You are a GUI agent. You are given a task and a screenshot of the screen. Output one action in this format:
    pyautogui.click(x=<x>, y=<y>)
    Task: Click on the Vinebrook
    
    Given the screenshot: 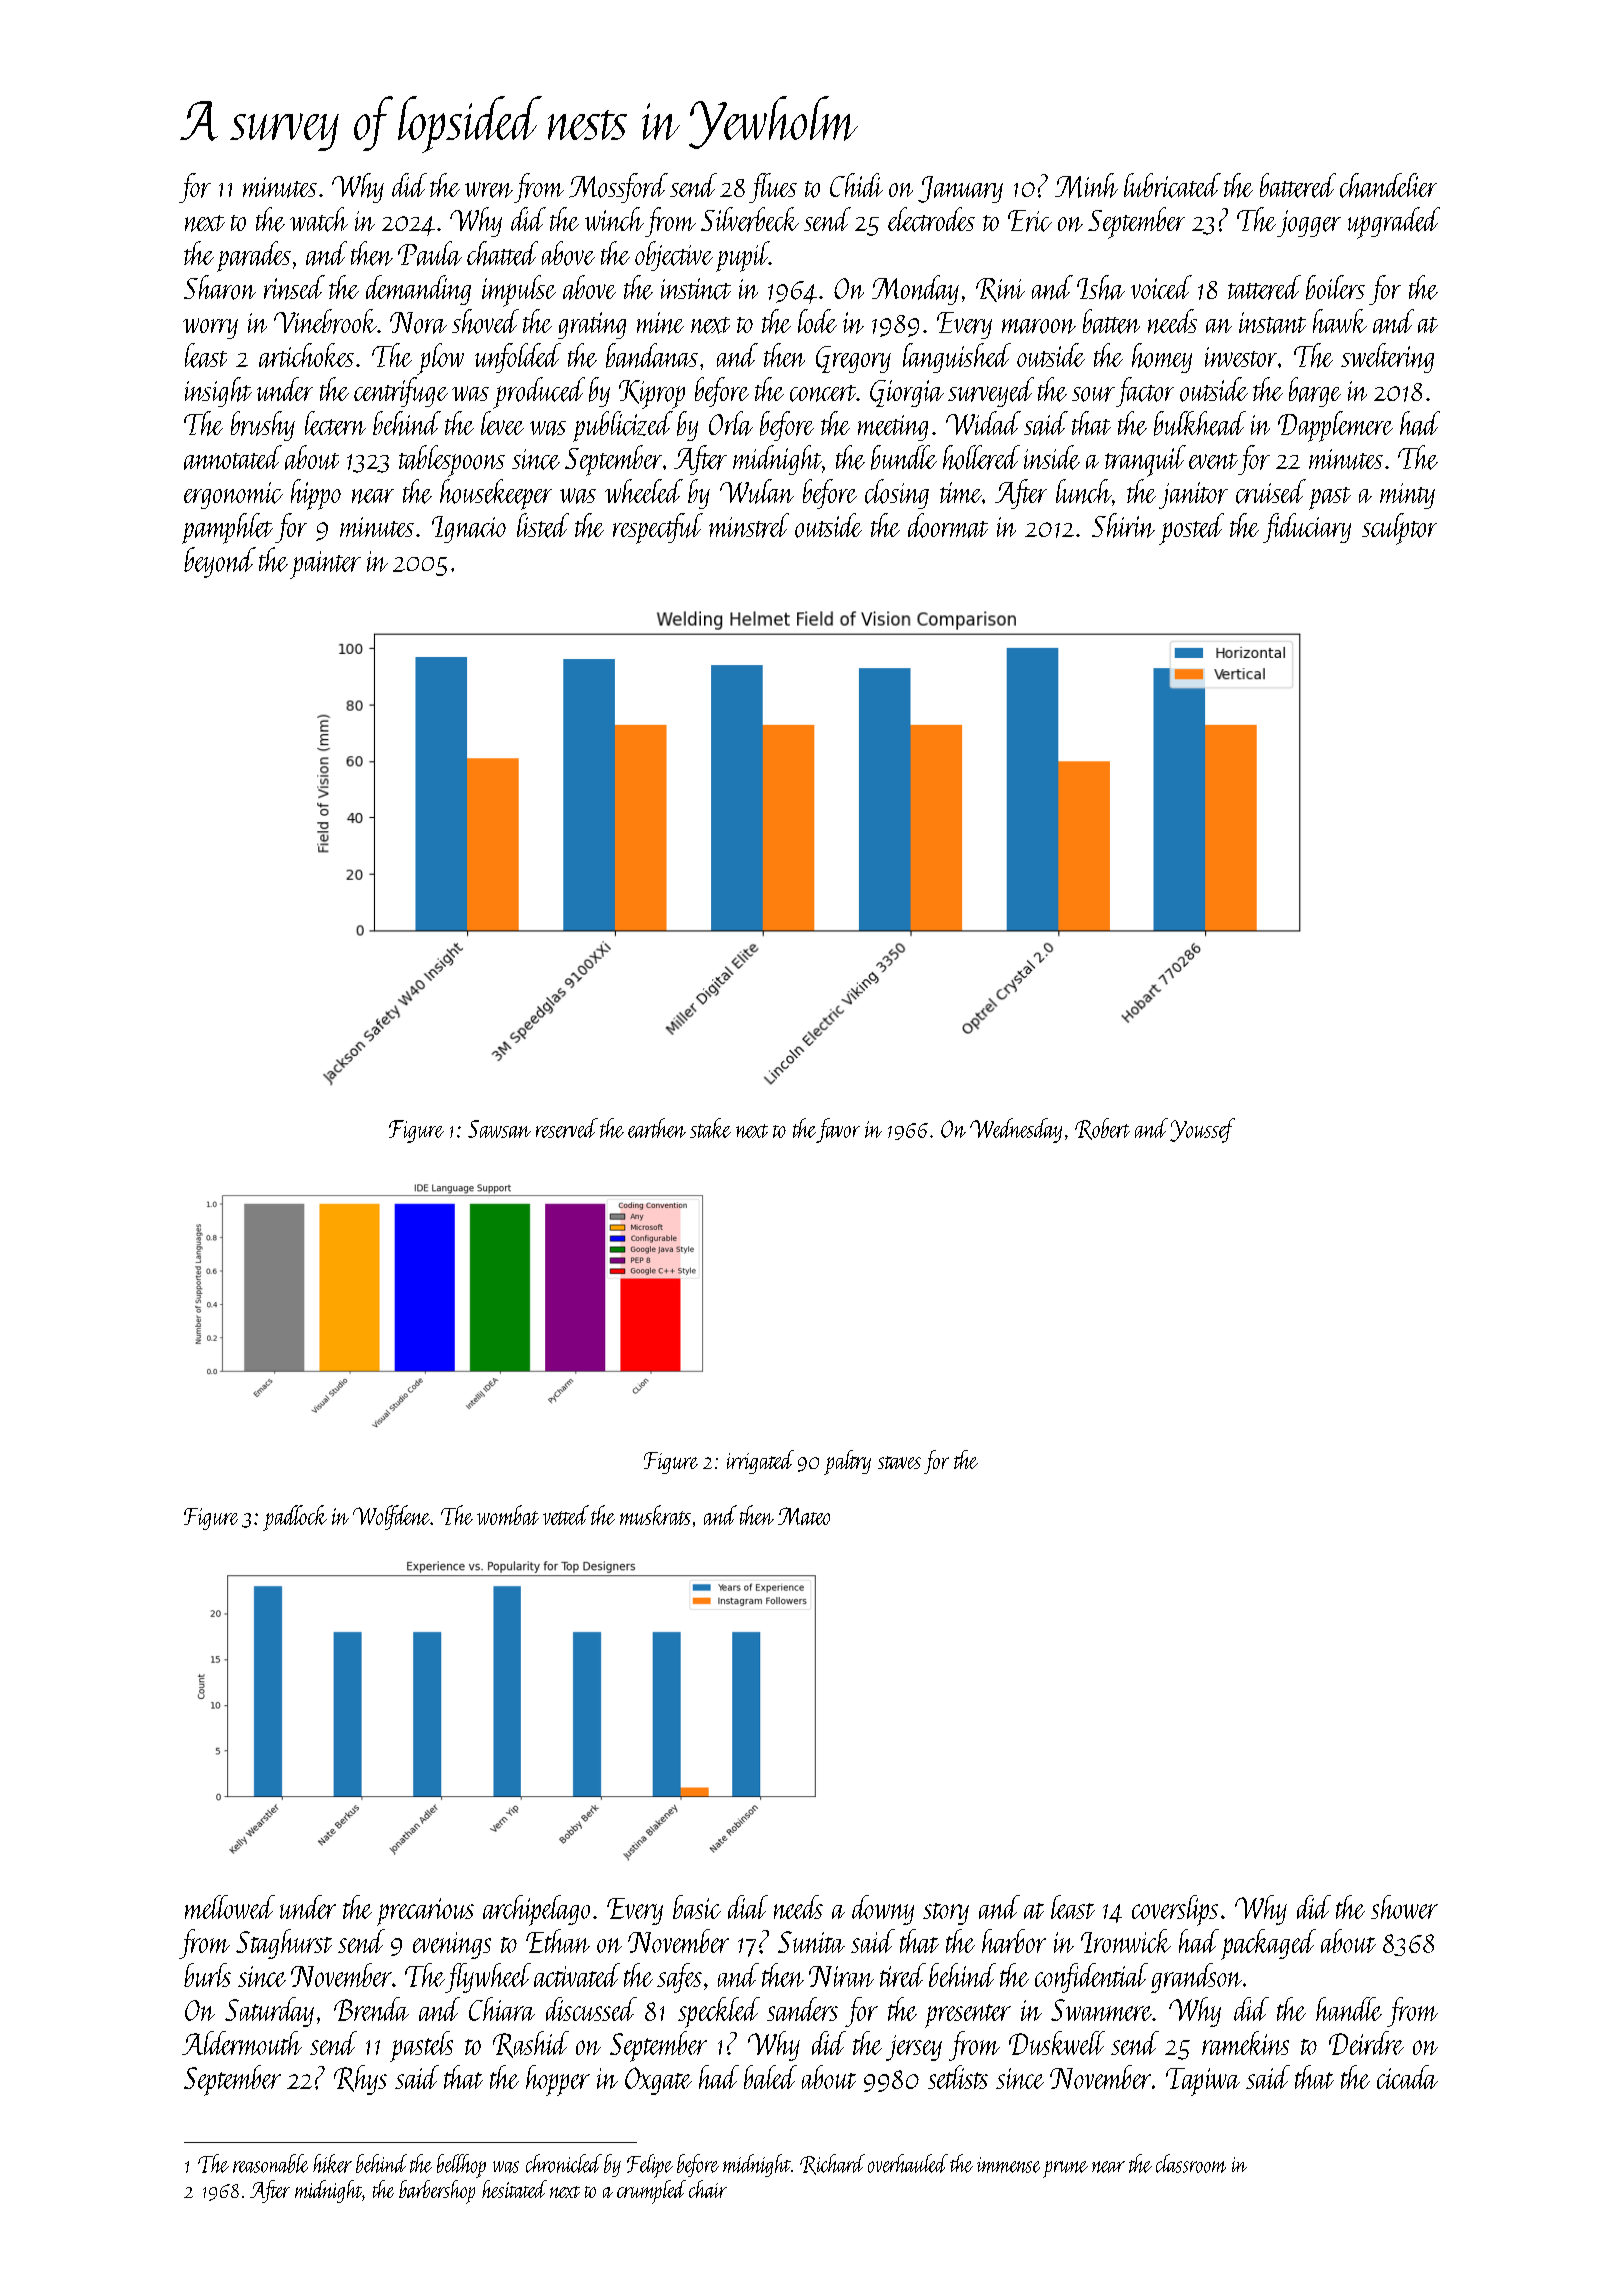 What is the action you would take?
    pyautogui.click(x=325, y=321)
